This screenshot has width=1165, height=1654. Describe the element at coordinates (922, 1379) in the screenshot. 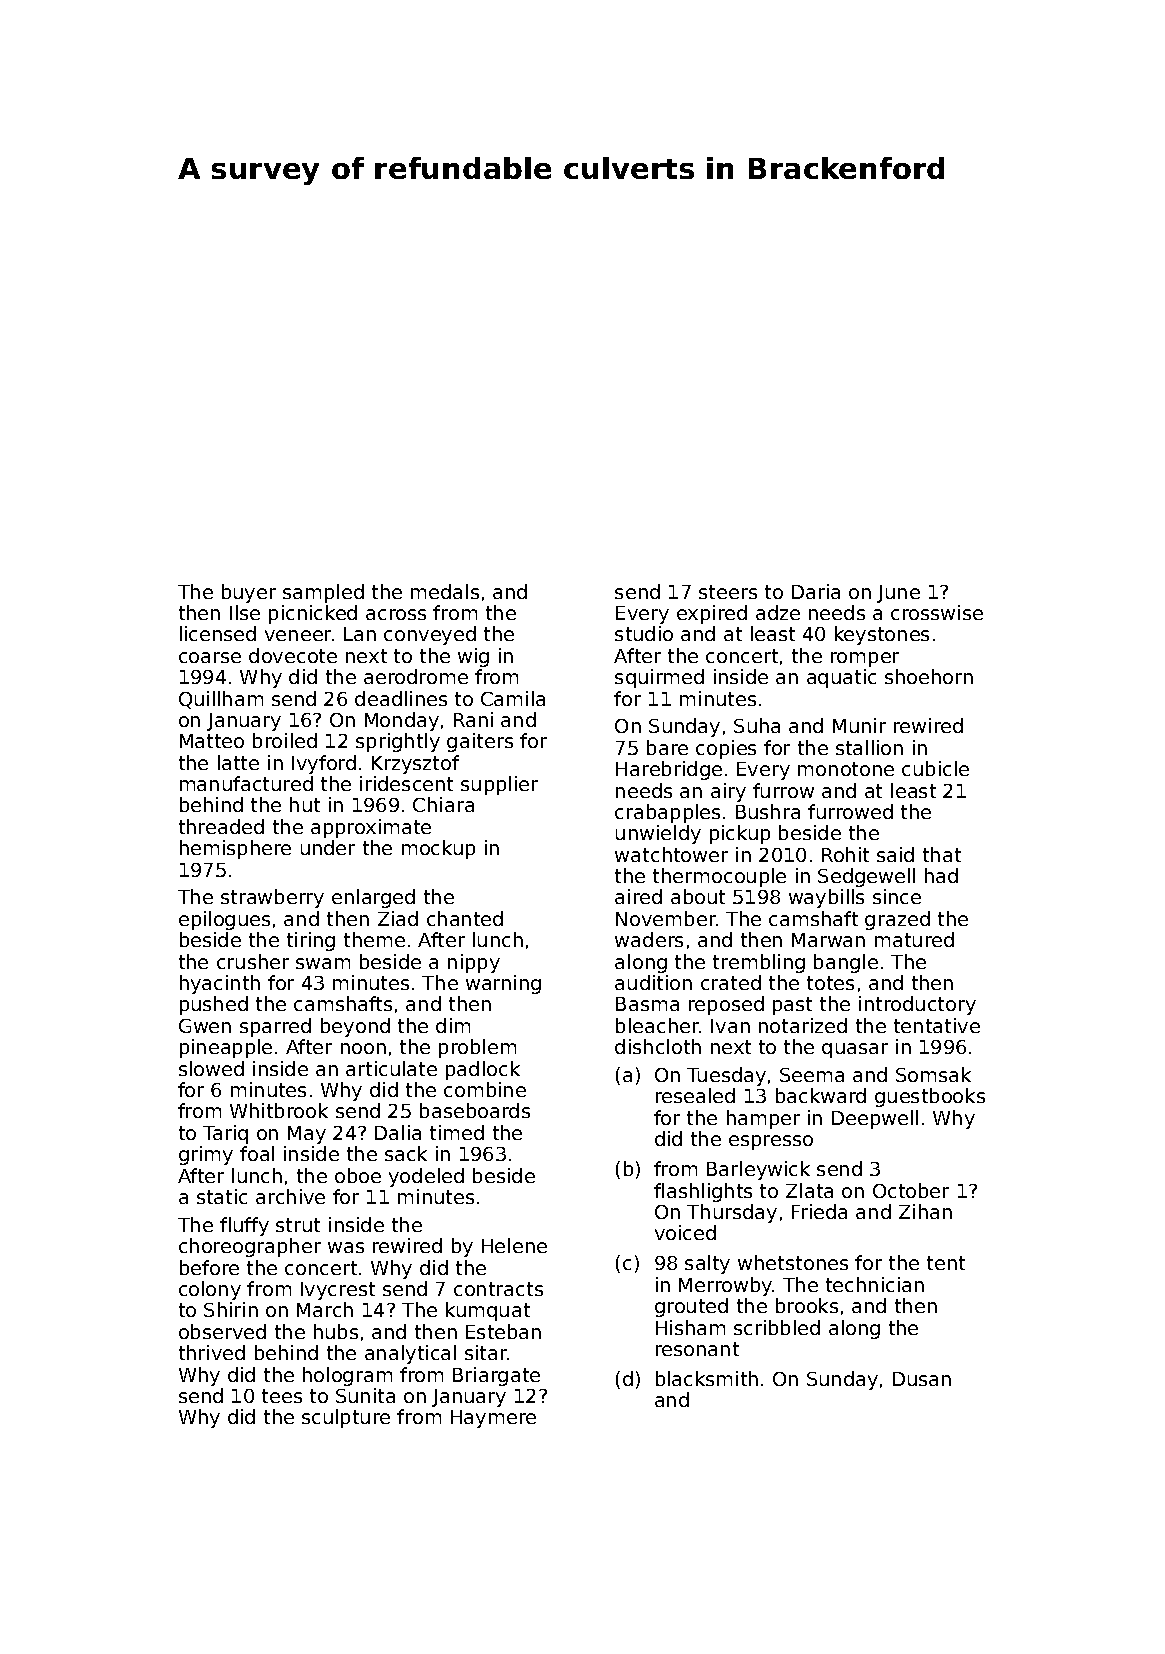

I see `Dusan` at that location.
